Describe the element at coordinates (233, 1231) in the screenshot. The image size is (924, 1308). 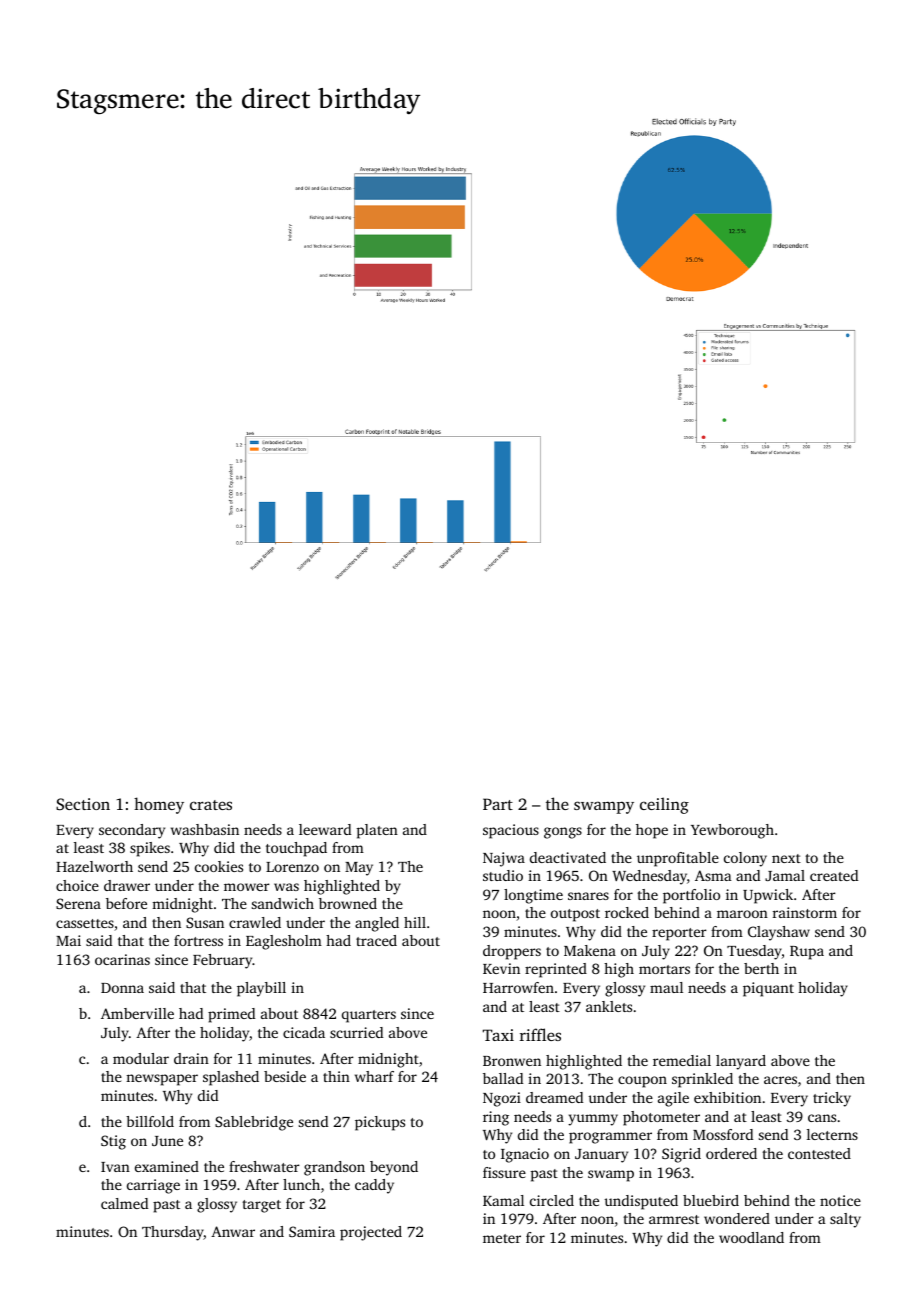
I see `Anwar` at that location.
